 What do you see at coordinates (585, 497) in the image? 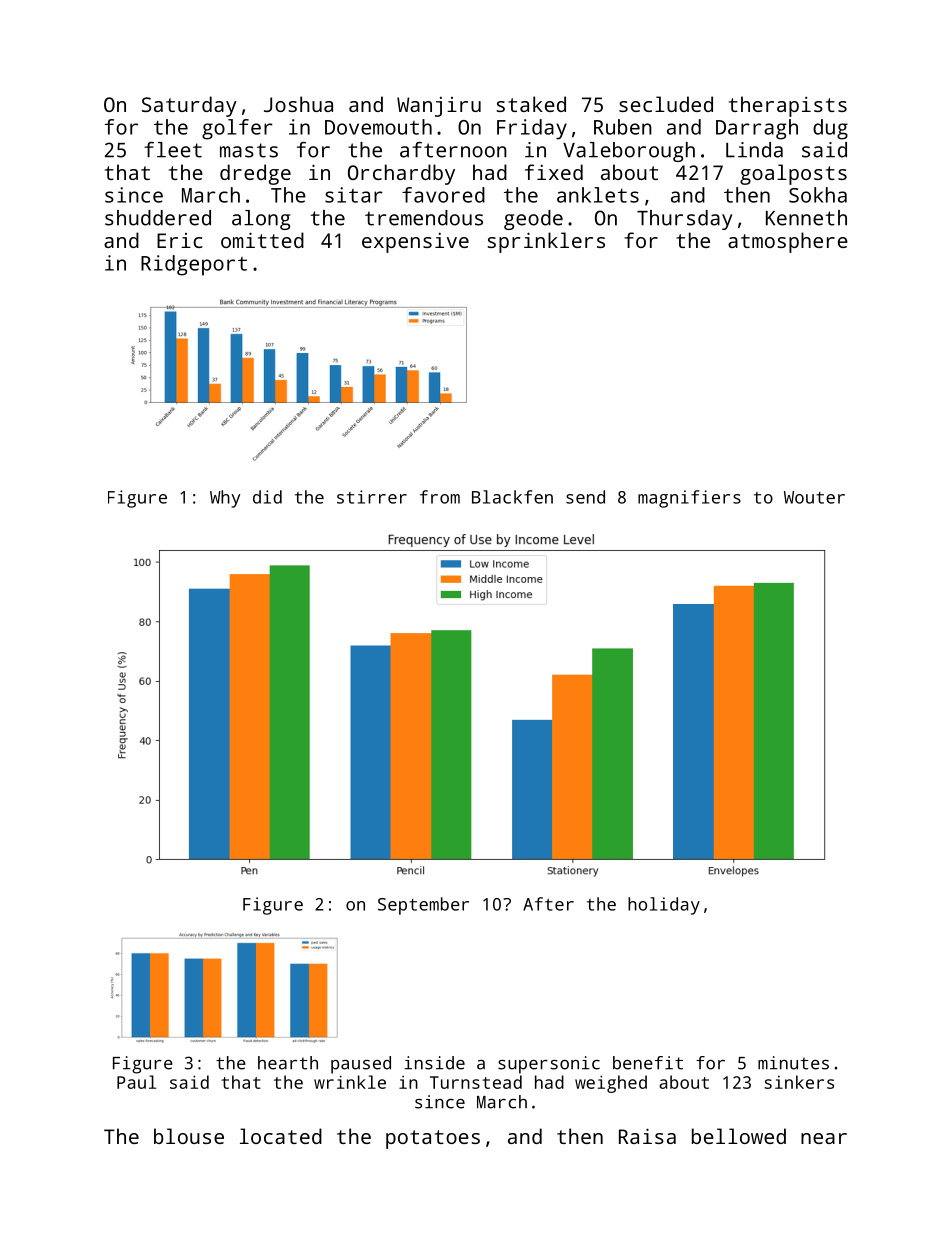
I see `send` at bounding box center [585, 497].
